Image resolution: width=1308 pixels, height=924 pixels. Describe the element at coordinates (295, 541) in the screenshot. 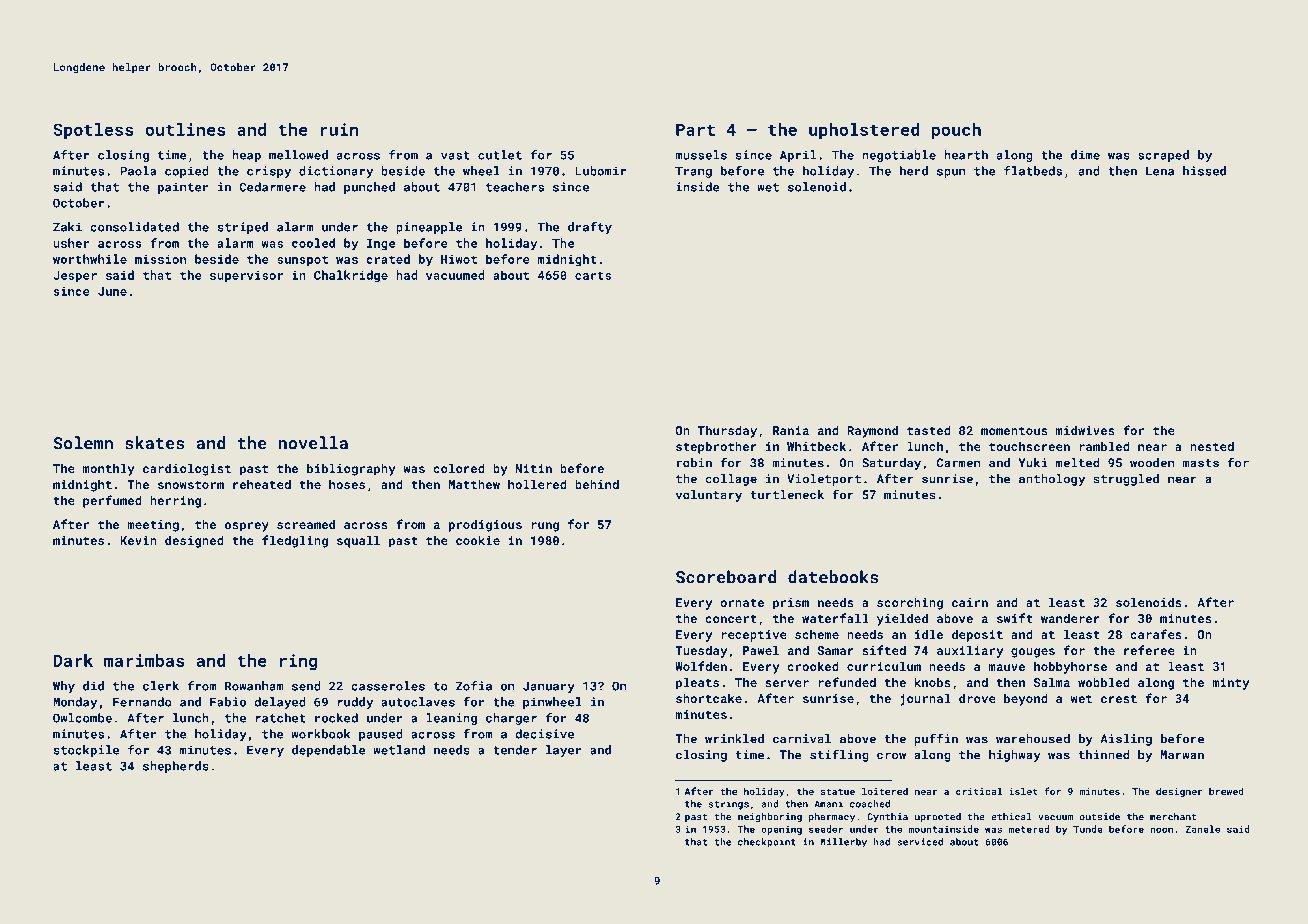

I see `fledgling` at that location.
